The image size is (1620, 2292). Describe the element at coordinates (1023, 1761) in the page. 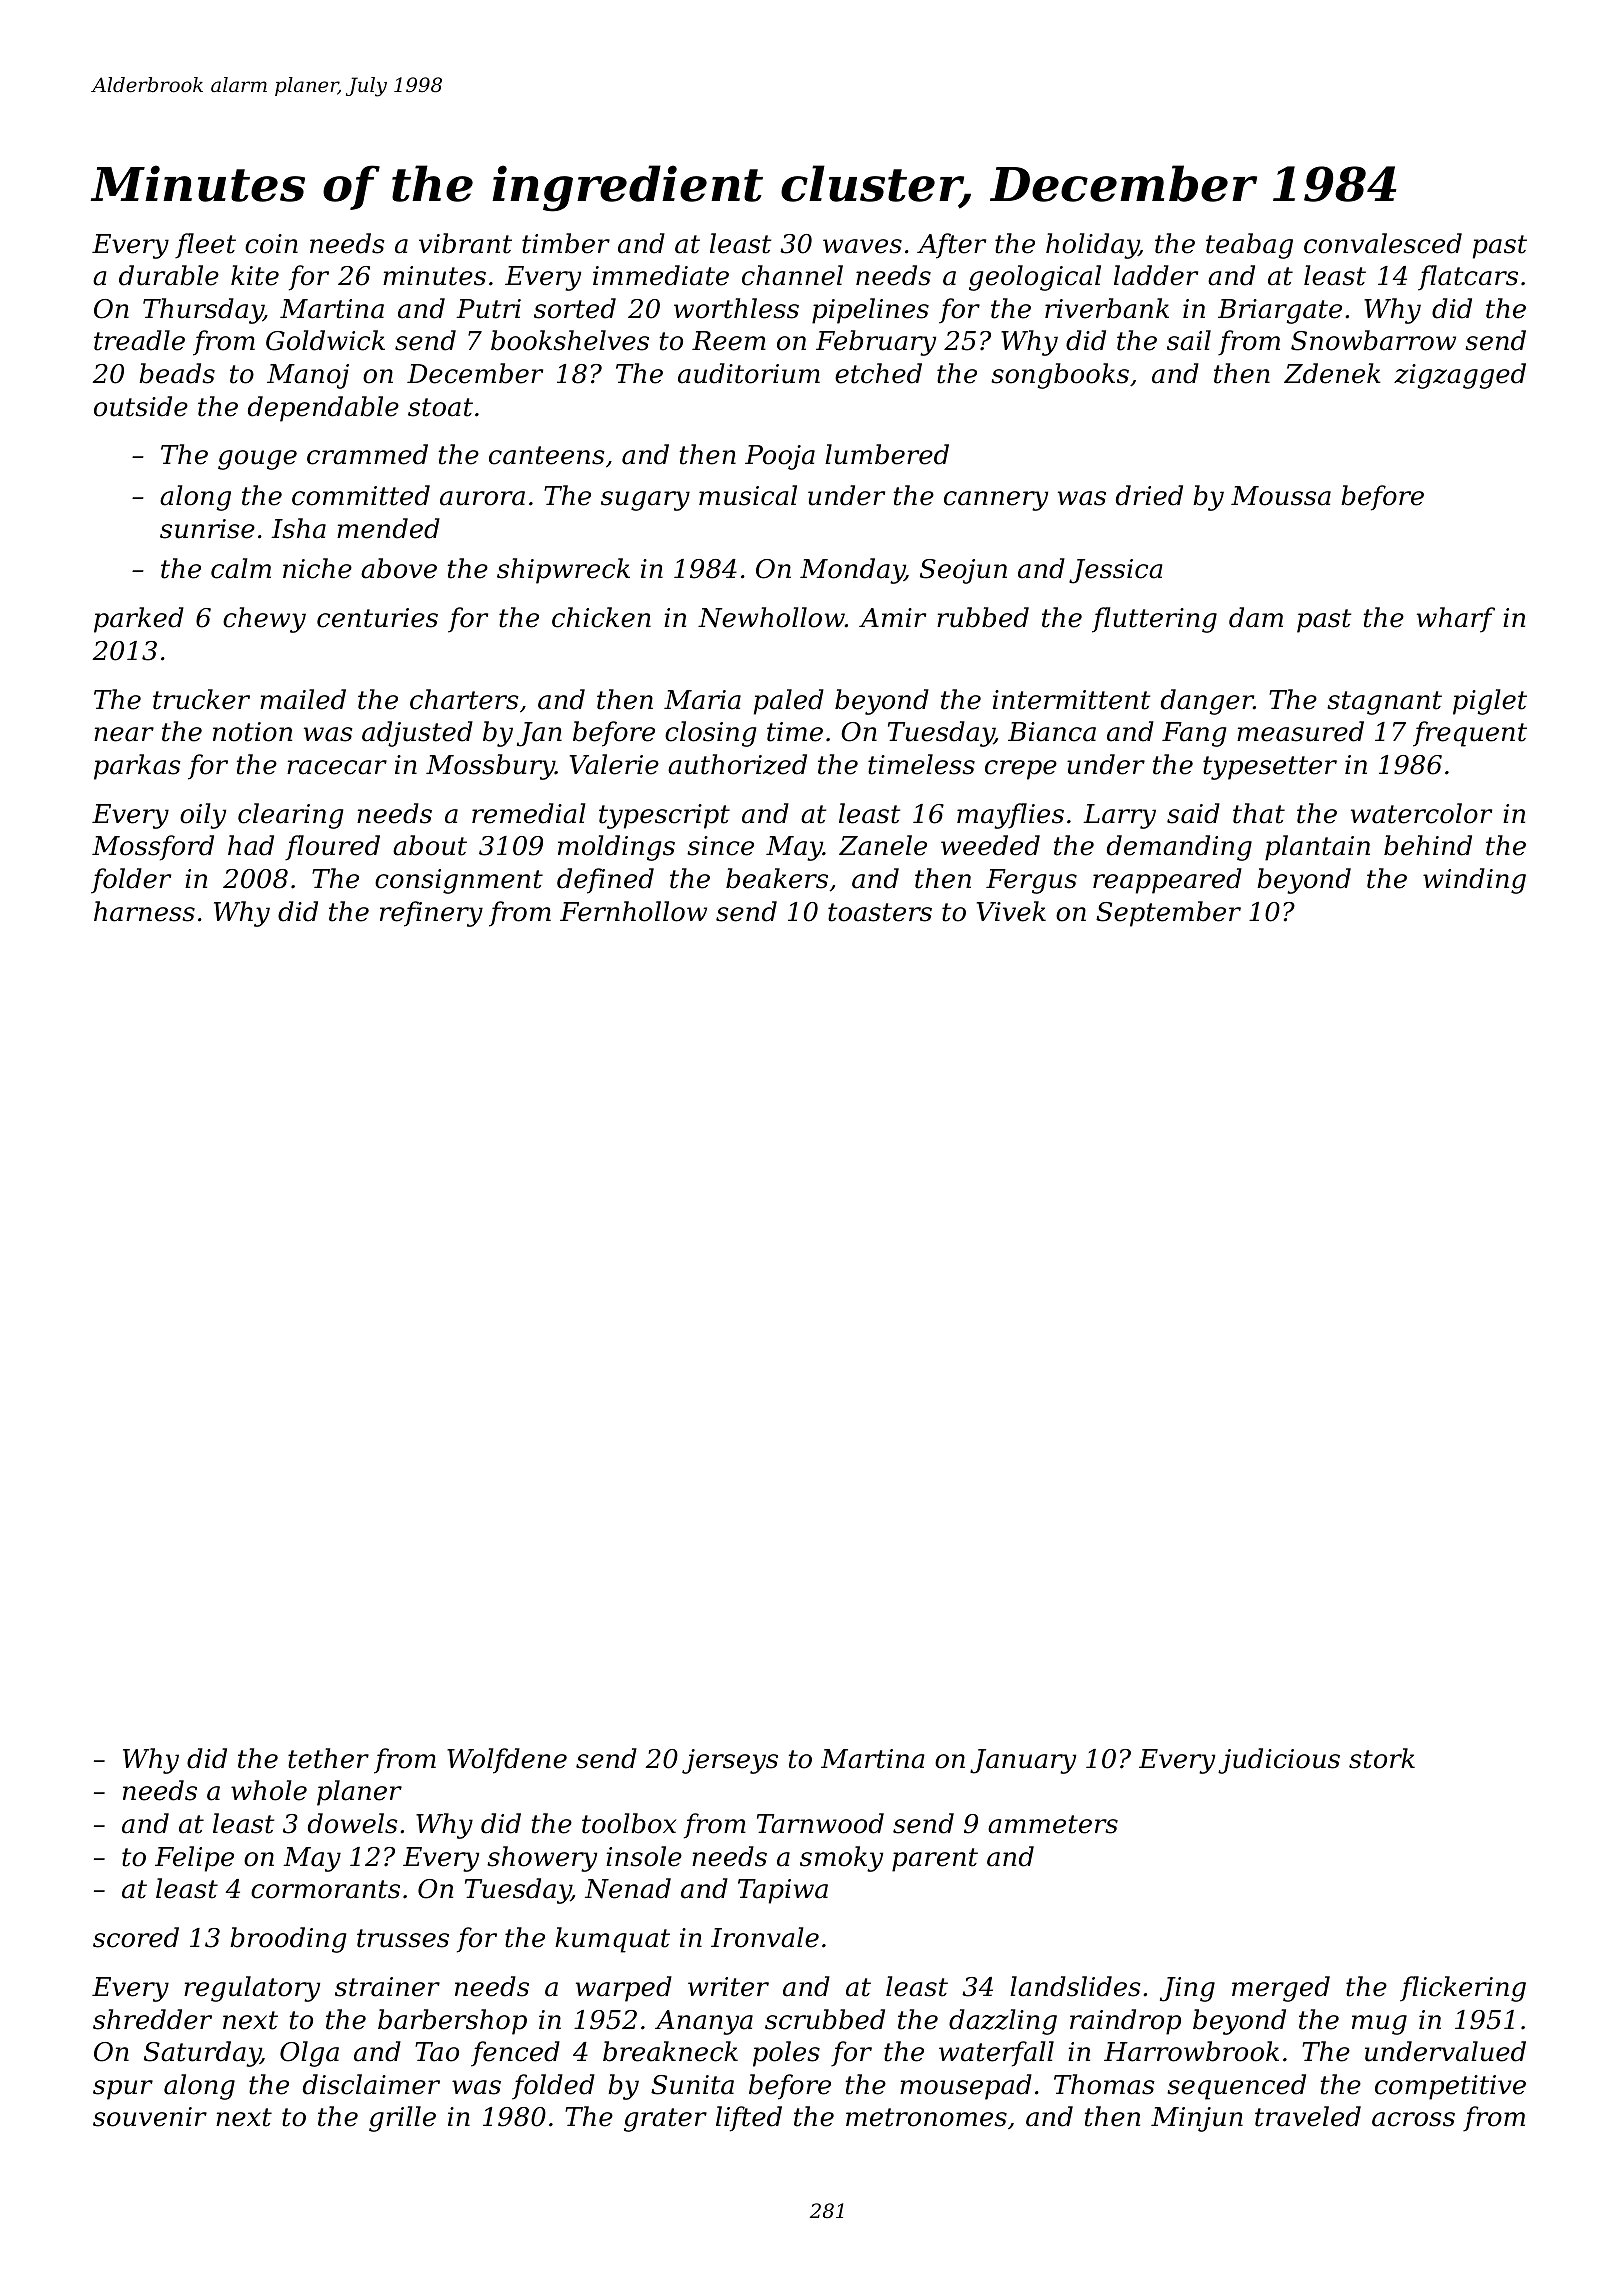

I see `January` at that location.
